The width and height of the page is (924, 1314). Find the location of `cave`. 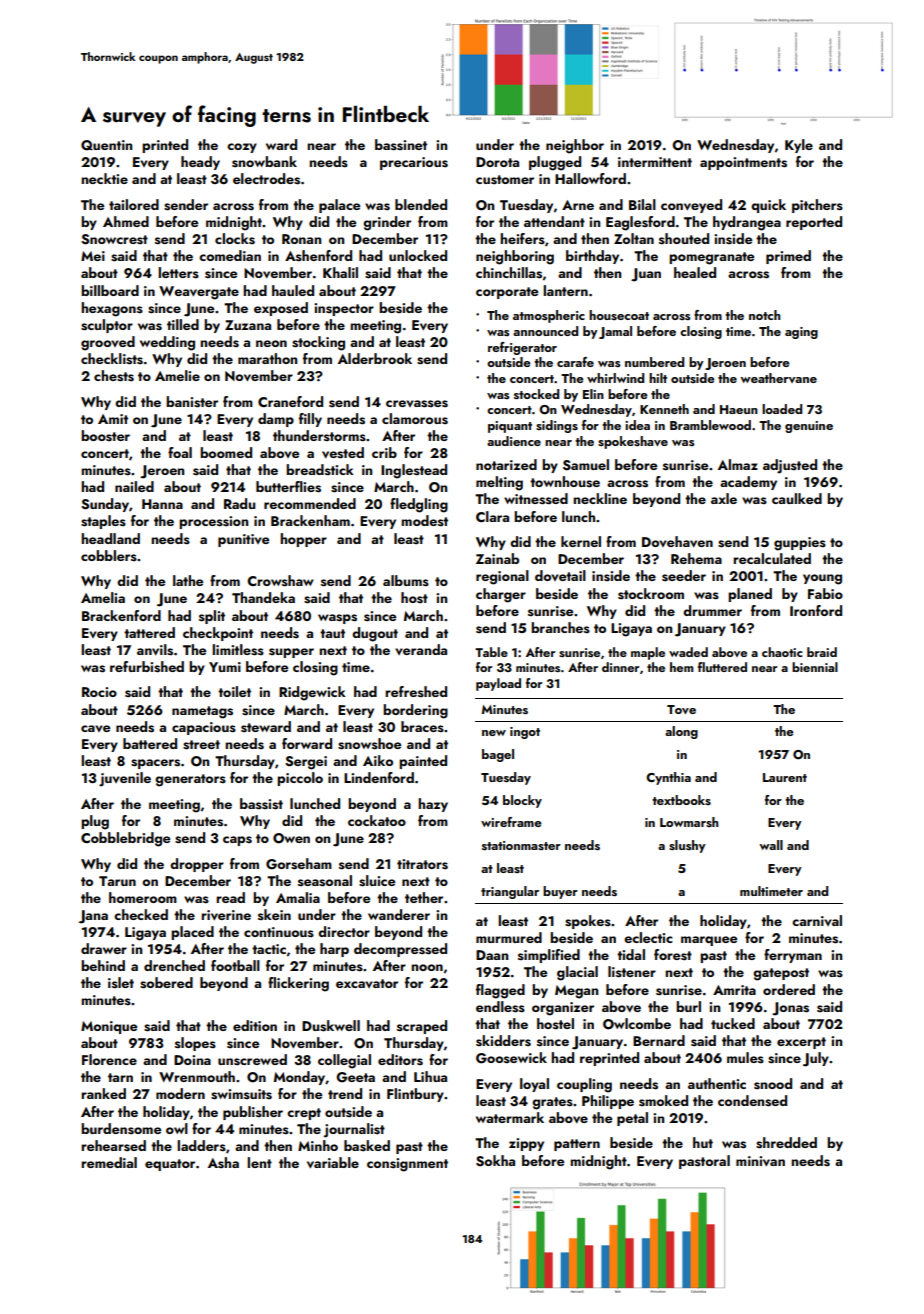

cave is located at coordinates (95, 728).
